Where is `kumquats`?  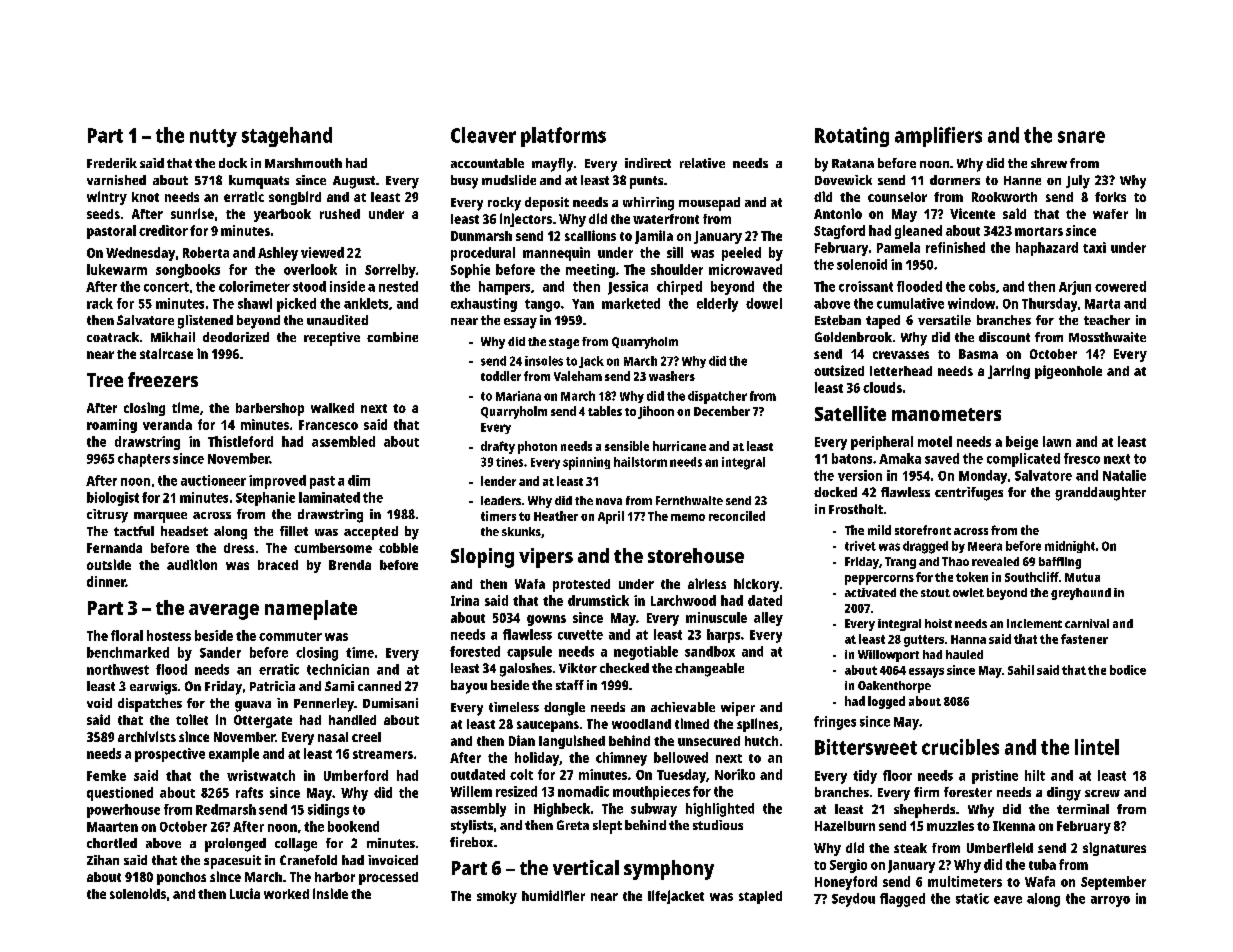
kumquats is located at coordinates (259, 182).
